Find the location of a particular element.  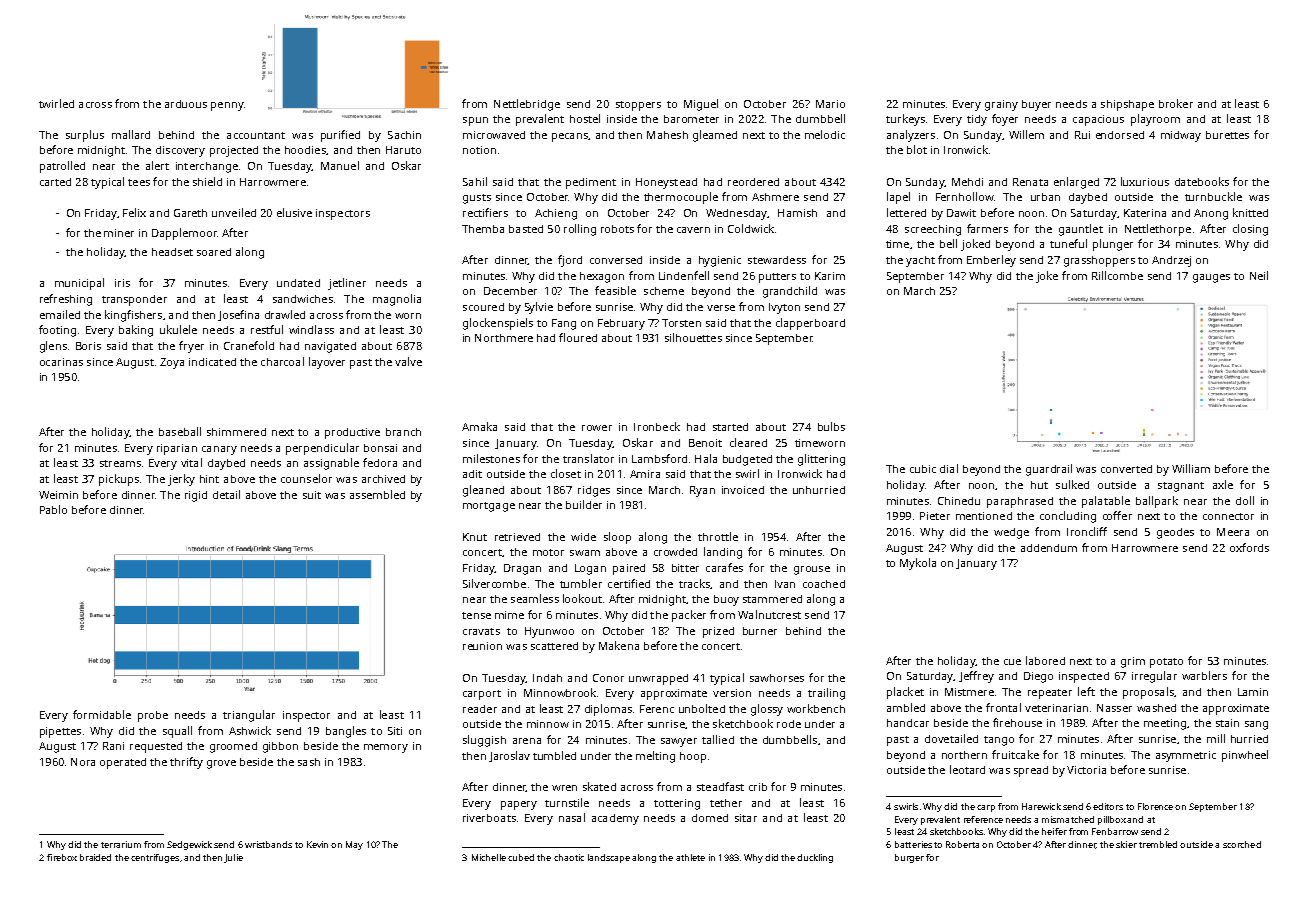

Julie is located at coordinates (233, 858).
